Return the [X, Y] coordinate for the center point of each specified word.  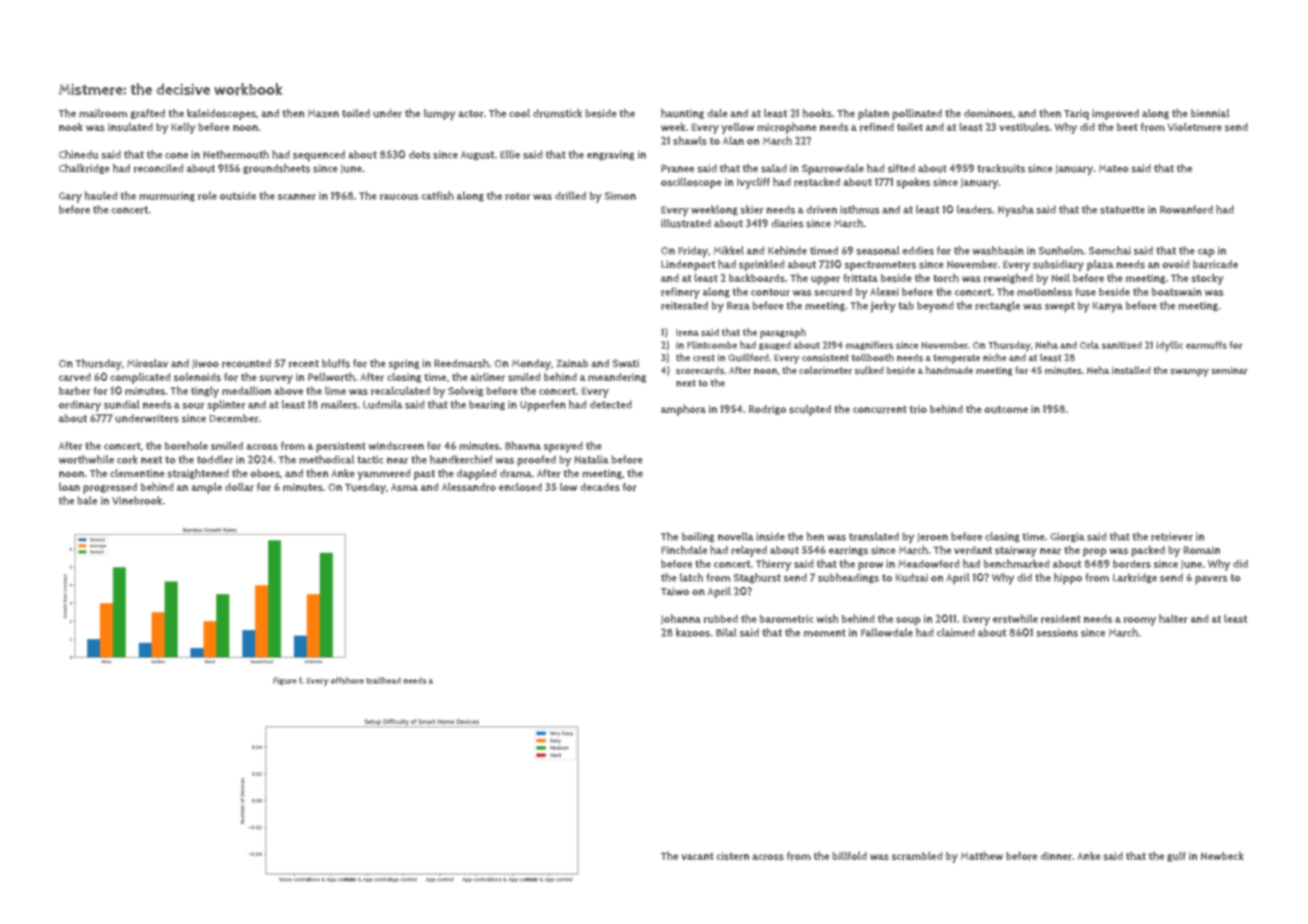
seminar [1229, 370]
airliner [487, 377]
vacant [697, 856]
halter [1173, 618]
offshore [347, 680]
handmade [949, 370]
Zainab [572, 363]
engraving [610, 156]
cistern [732, 856]
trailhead [383, 680]
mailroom [103, 113]
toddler [215, 459]
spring [404, 364]
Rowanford [1186, 209]
